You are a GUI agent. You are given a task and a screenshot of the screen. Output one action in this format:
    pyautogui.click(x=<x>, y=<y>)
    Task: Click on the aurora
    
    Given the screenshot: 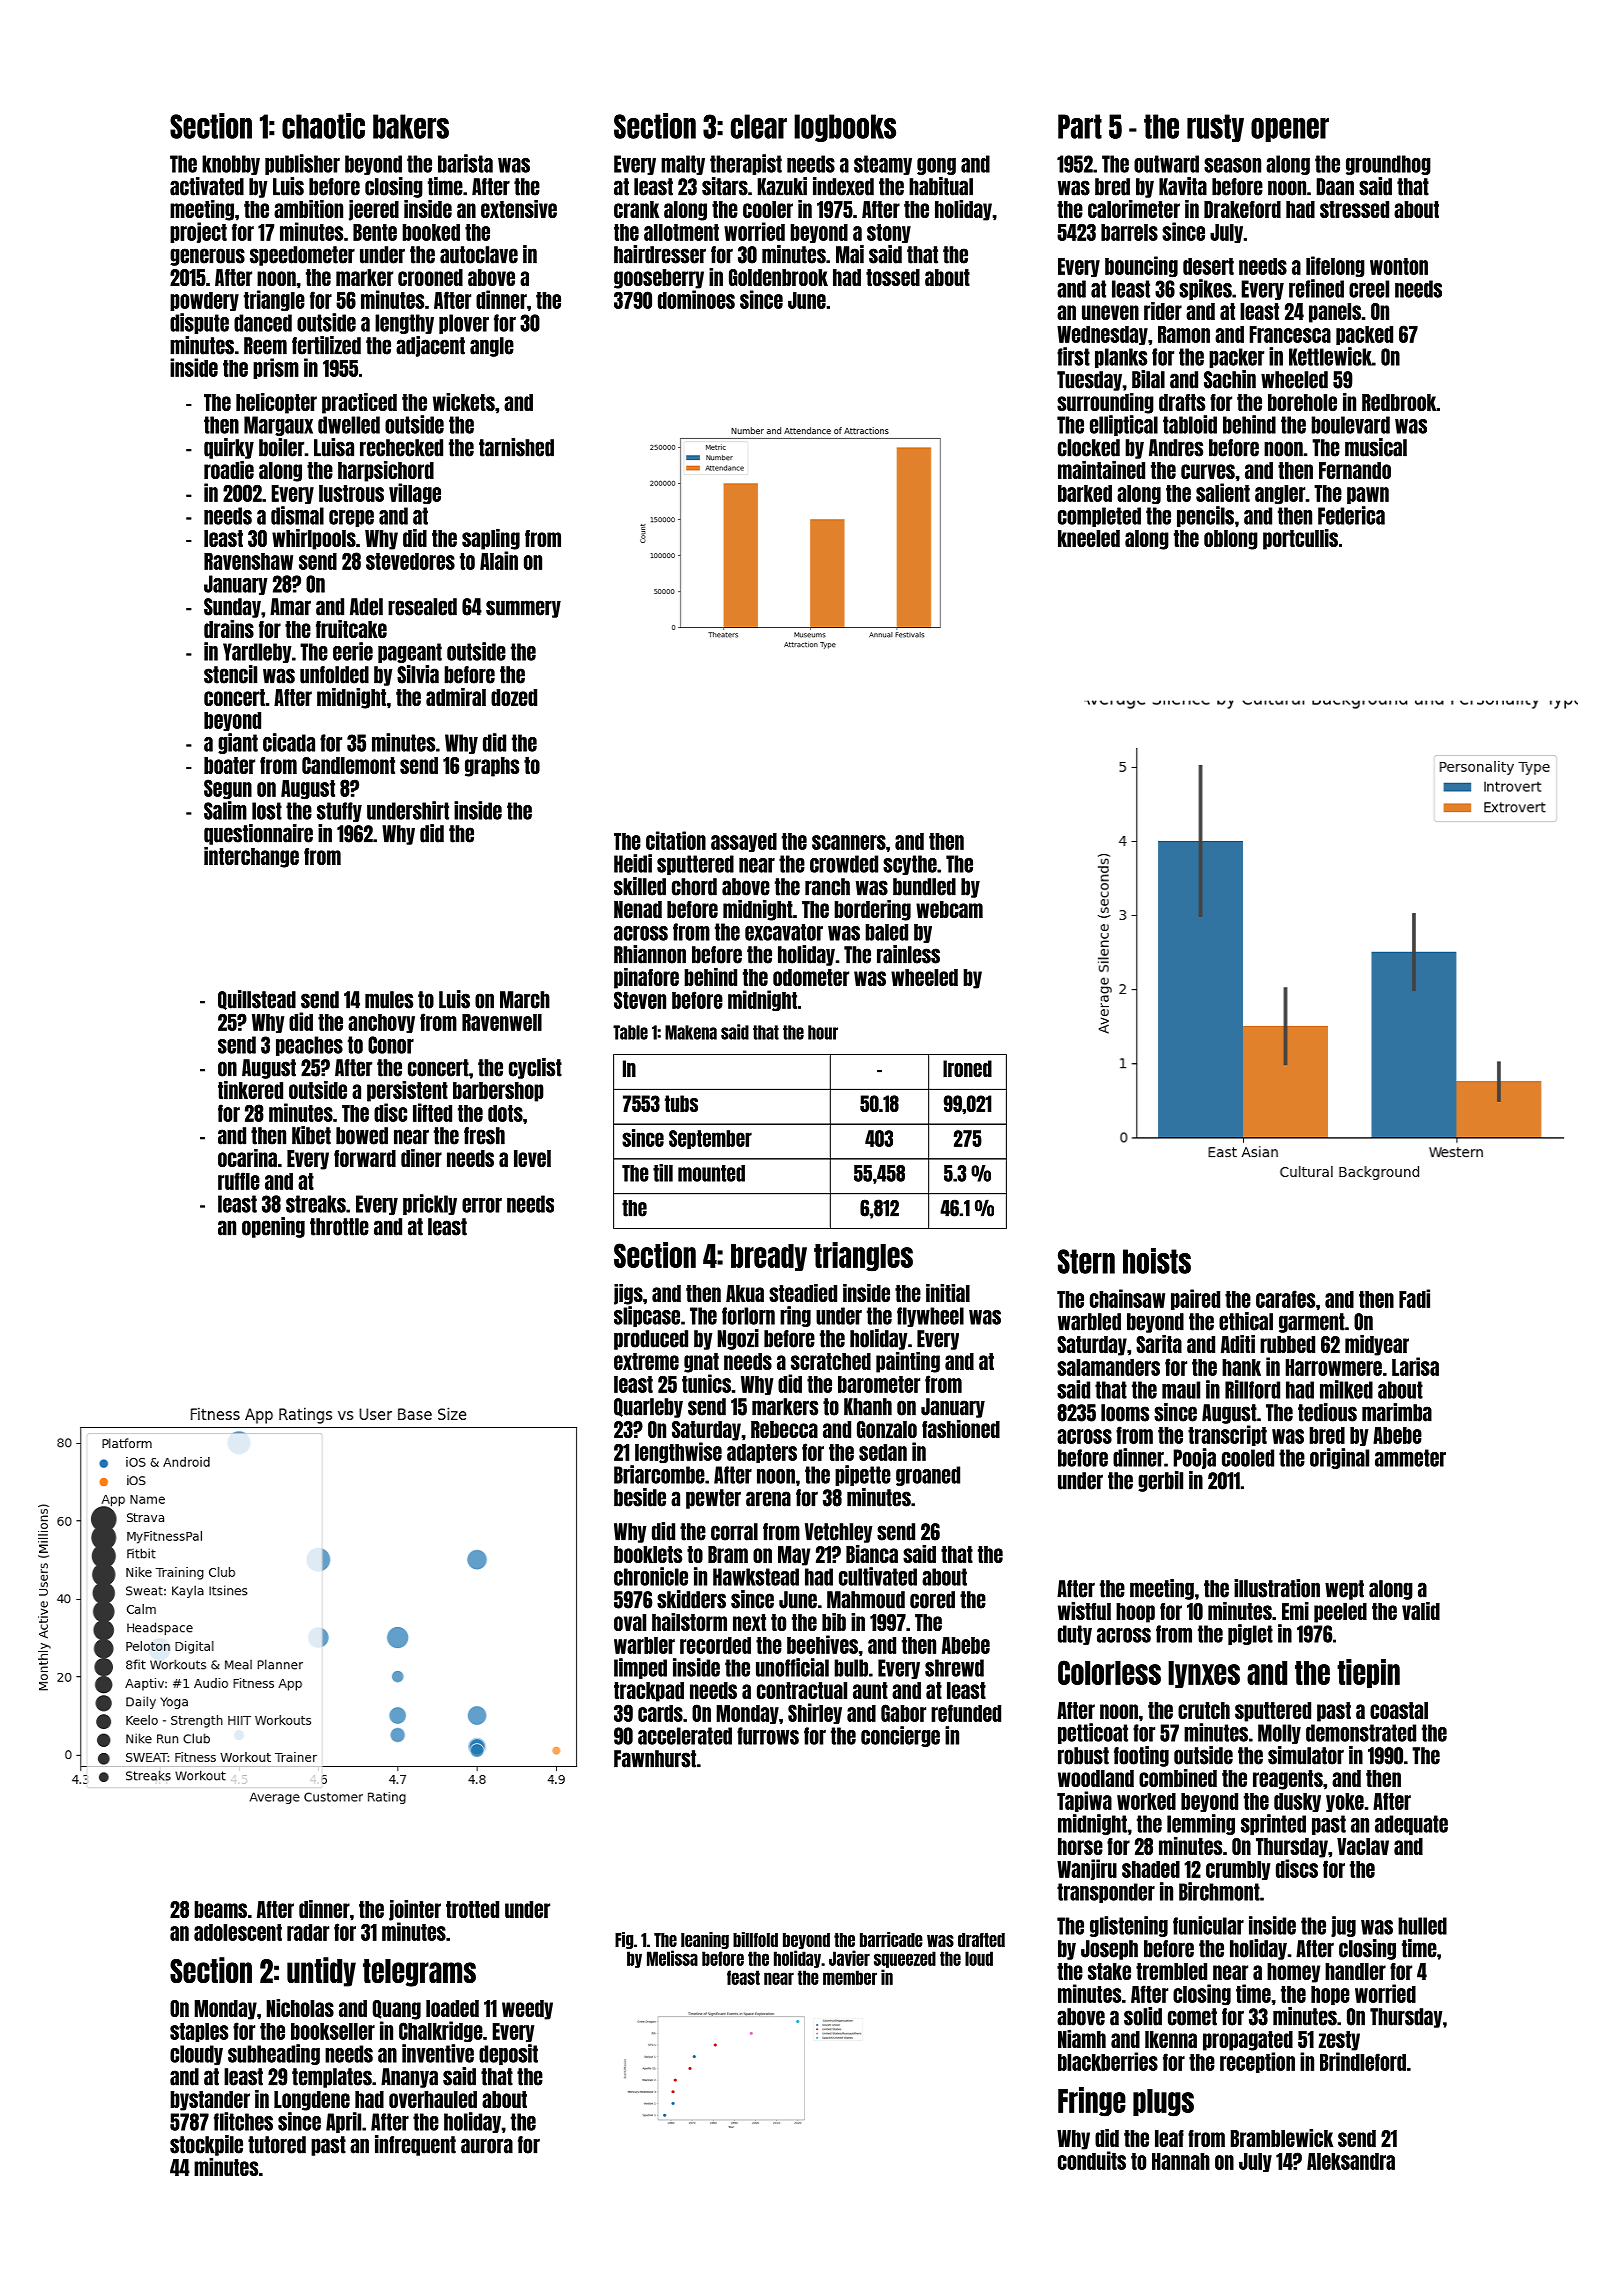 What is the action you would take?
    pyautogui.click(x=487, y=2146)
